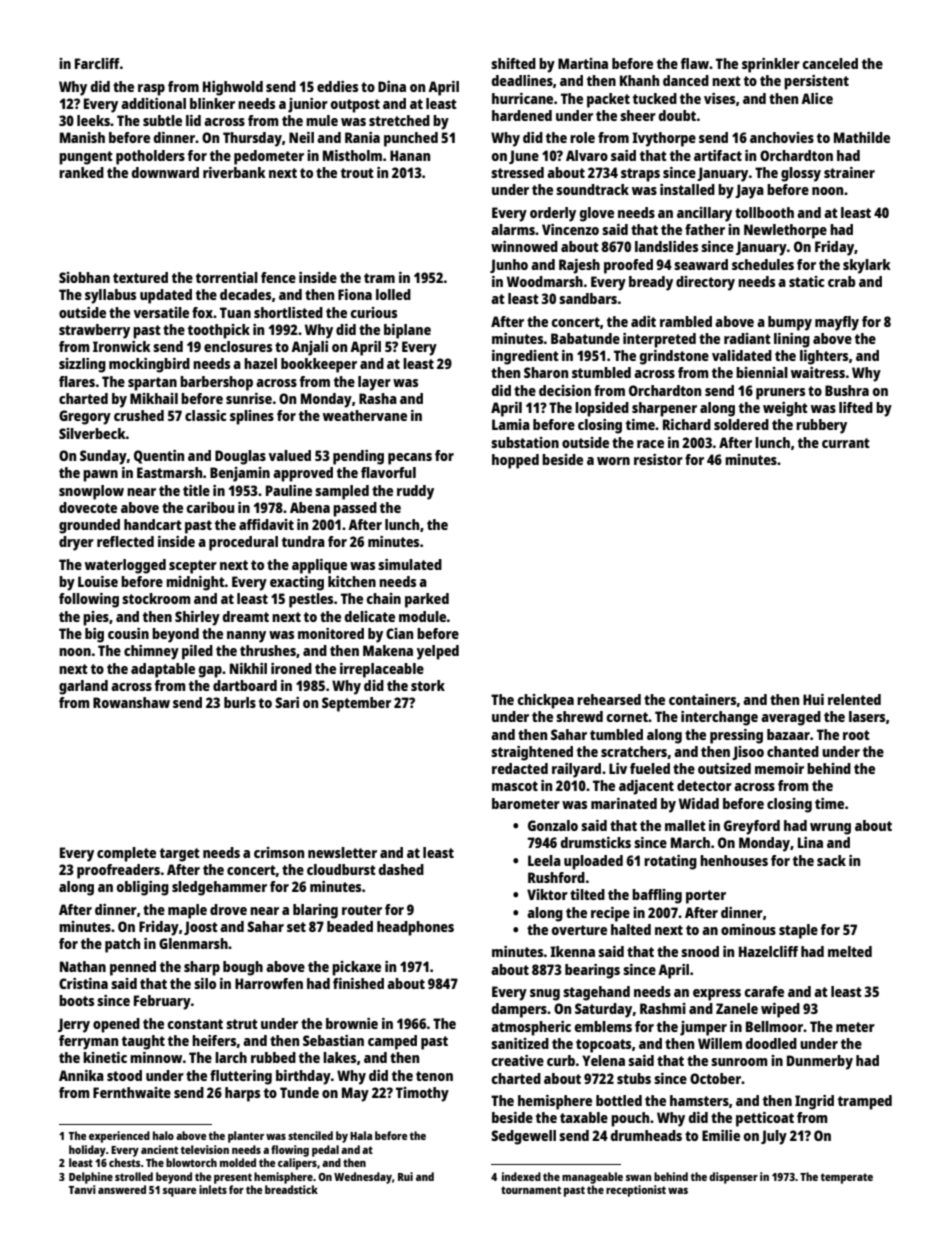  What do you see at coordinates (592, 189) in the screenshot?
I see `soundtrack` at bounding box center [592, 189].
